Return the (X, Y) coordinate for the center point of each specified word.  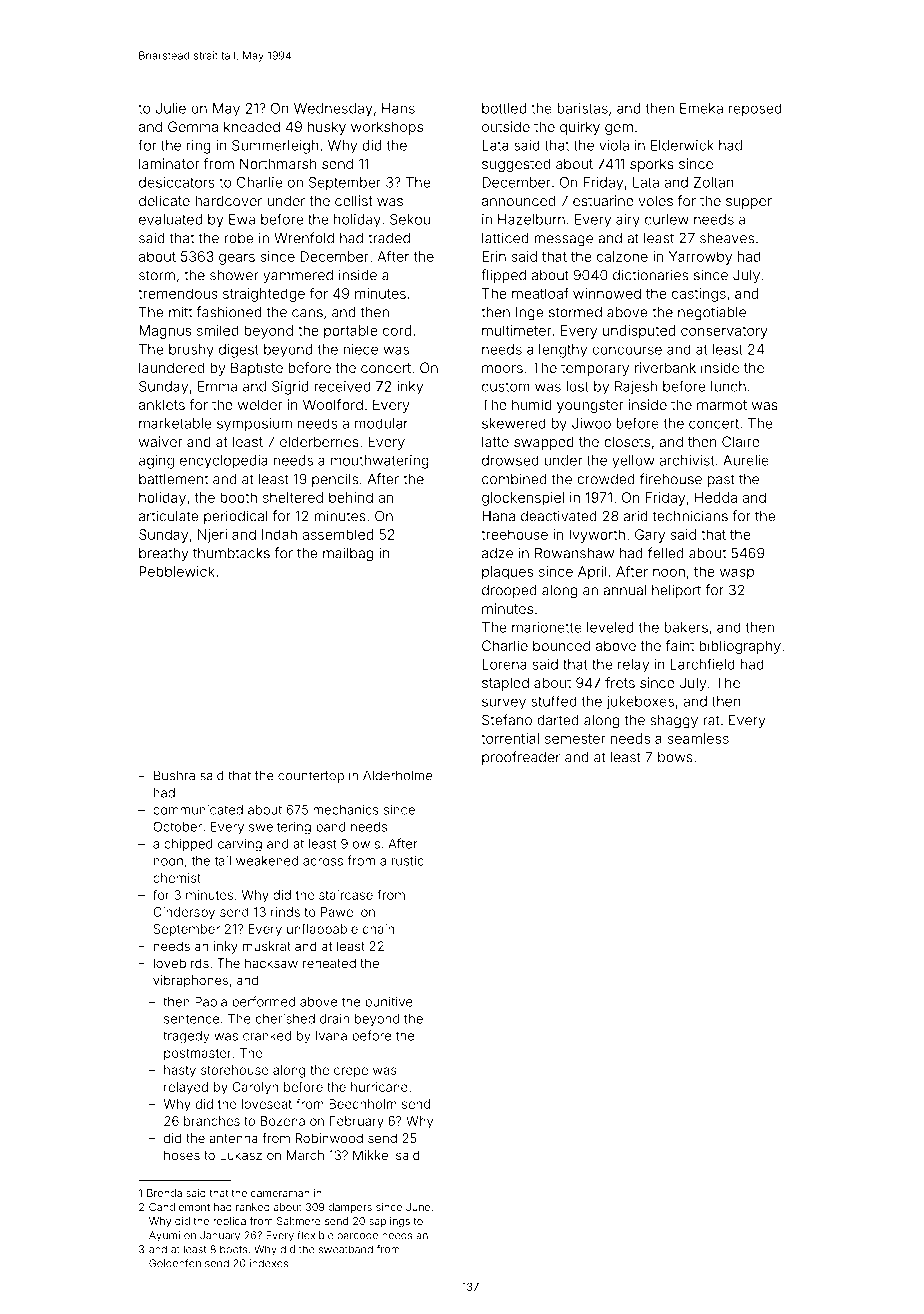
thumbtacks (231, 553)
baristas (582, 108)
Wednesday (333, 110)
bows (675, 757)
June (418, 1207)
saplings (389, 1222)
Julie (171, 108)
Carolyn (255, 1088)
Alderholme (397, 775)
